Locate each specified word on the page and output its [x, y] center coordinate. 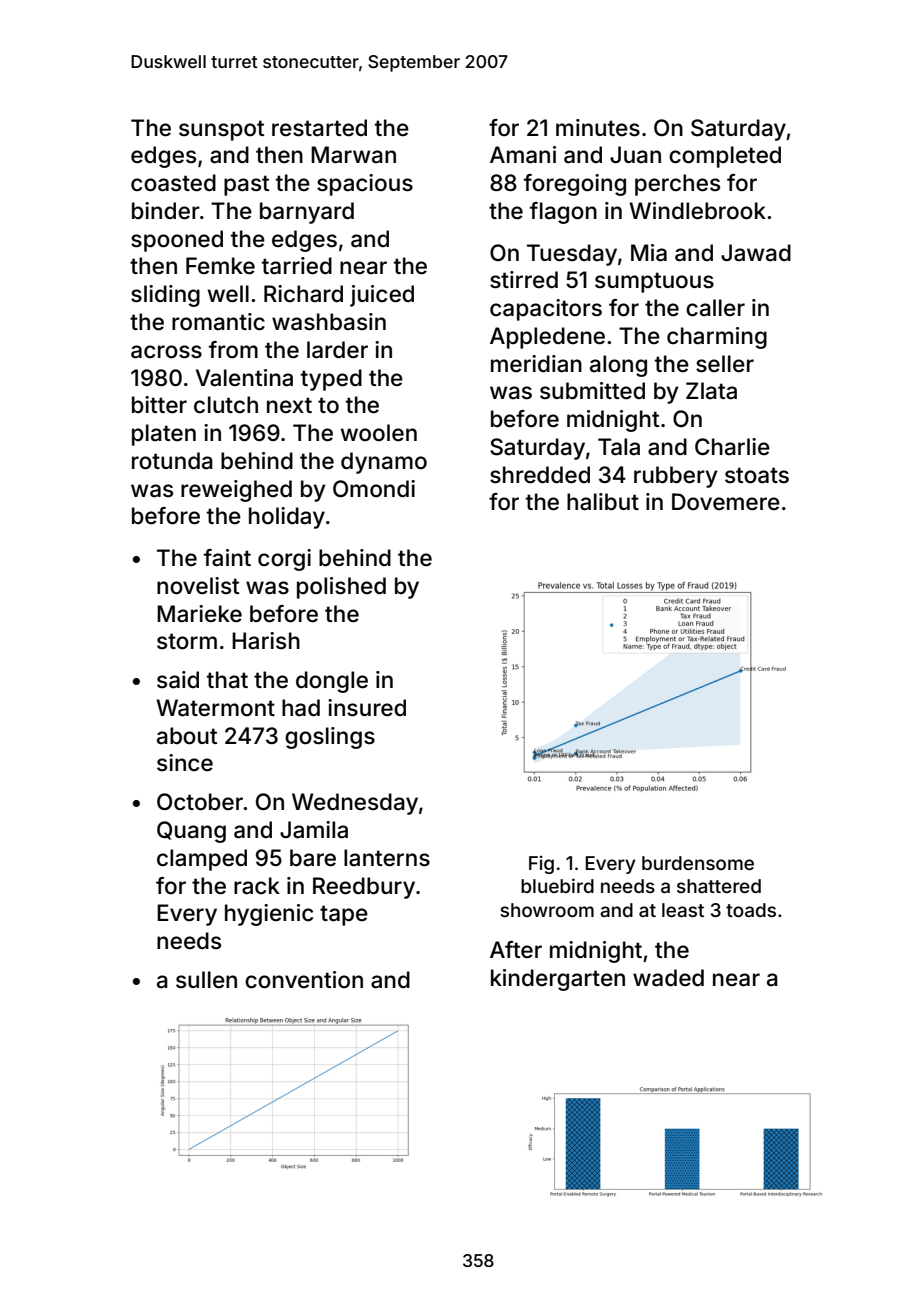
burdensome [698, 863]
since [185, 763]
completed [725, 157]
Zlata [711, 391]
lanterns [387, 858]
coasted [173, 183]
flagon [563, 213]
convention [304, 980]
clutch [226, 405]
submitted [592, 391]
